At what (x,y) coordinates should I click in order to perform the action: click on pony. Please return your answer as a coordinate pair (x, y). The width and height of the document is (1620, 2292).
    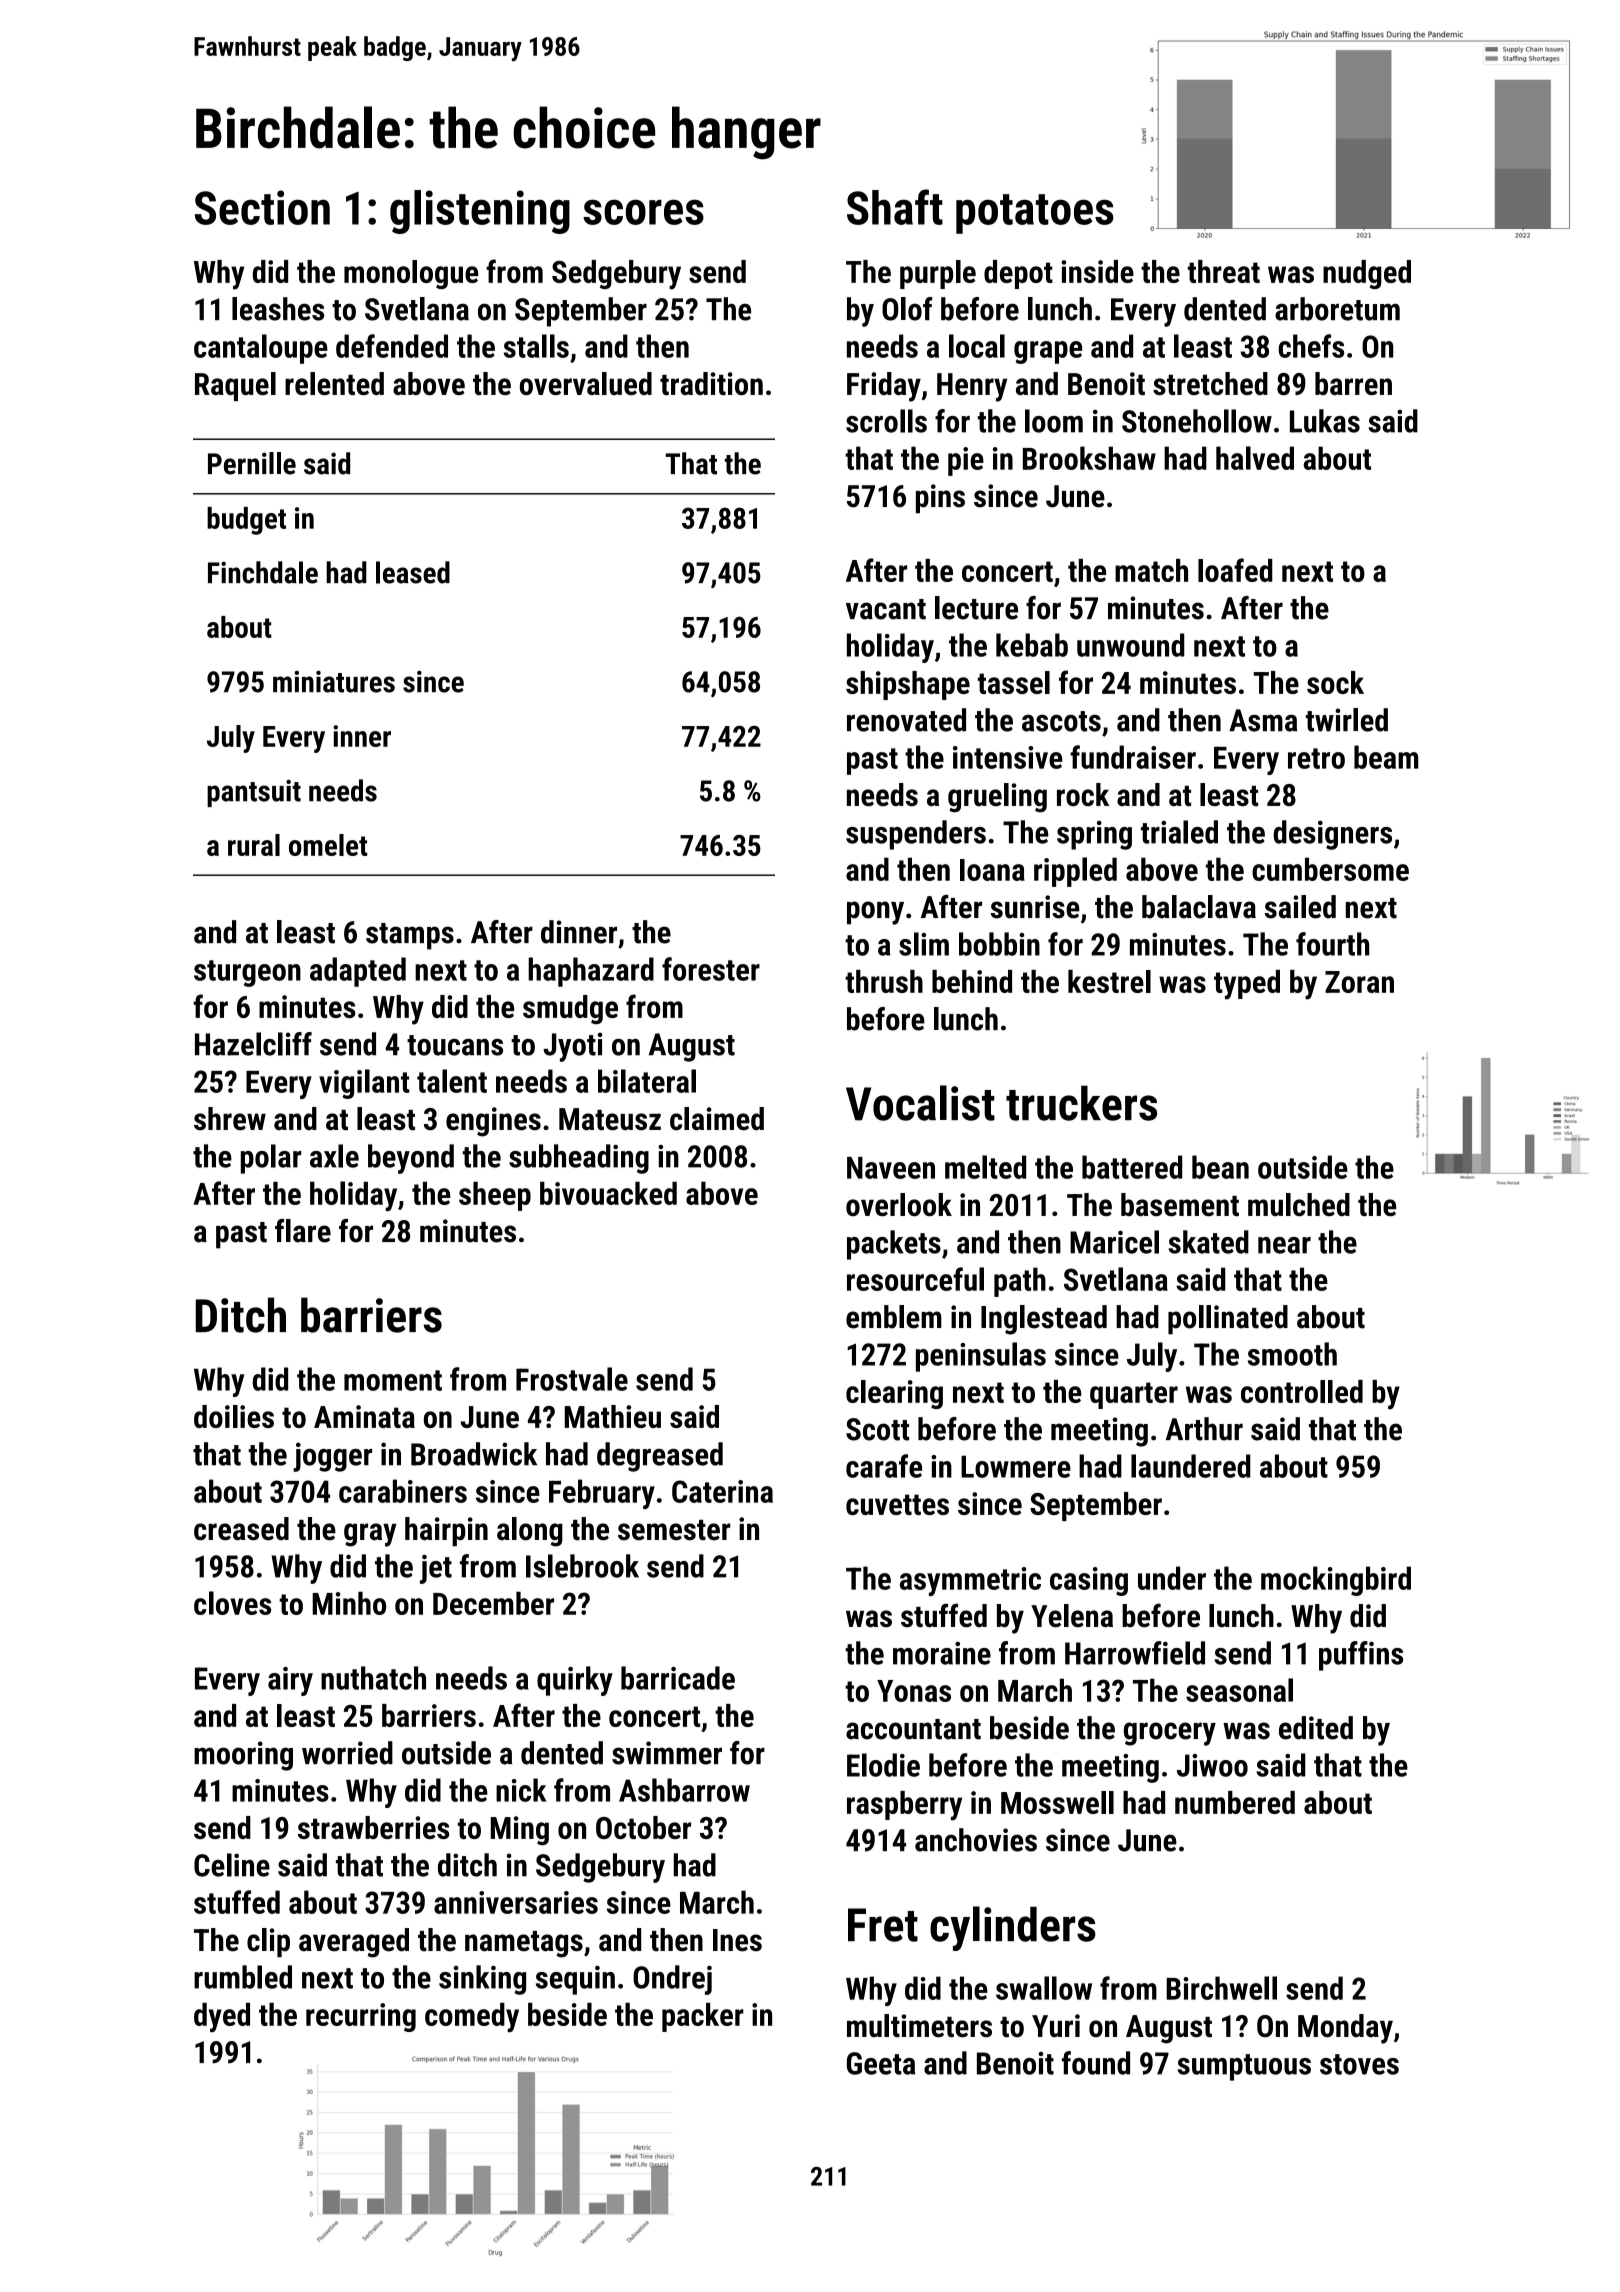
    Looking at the image, I should click on (875, 913).
